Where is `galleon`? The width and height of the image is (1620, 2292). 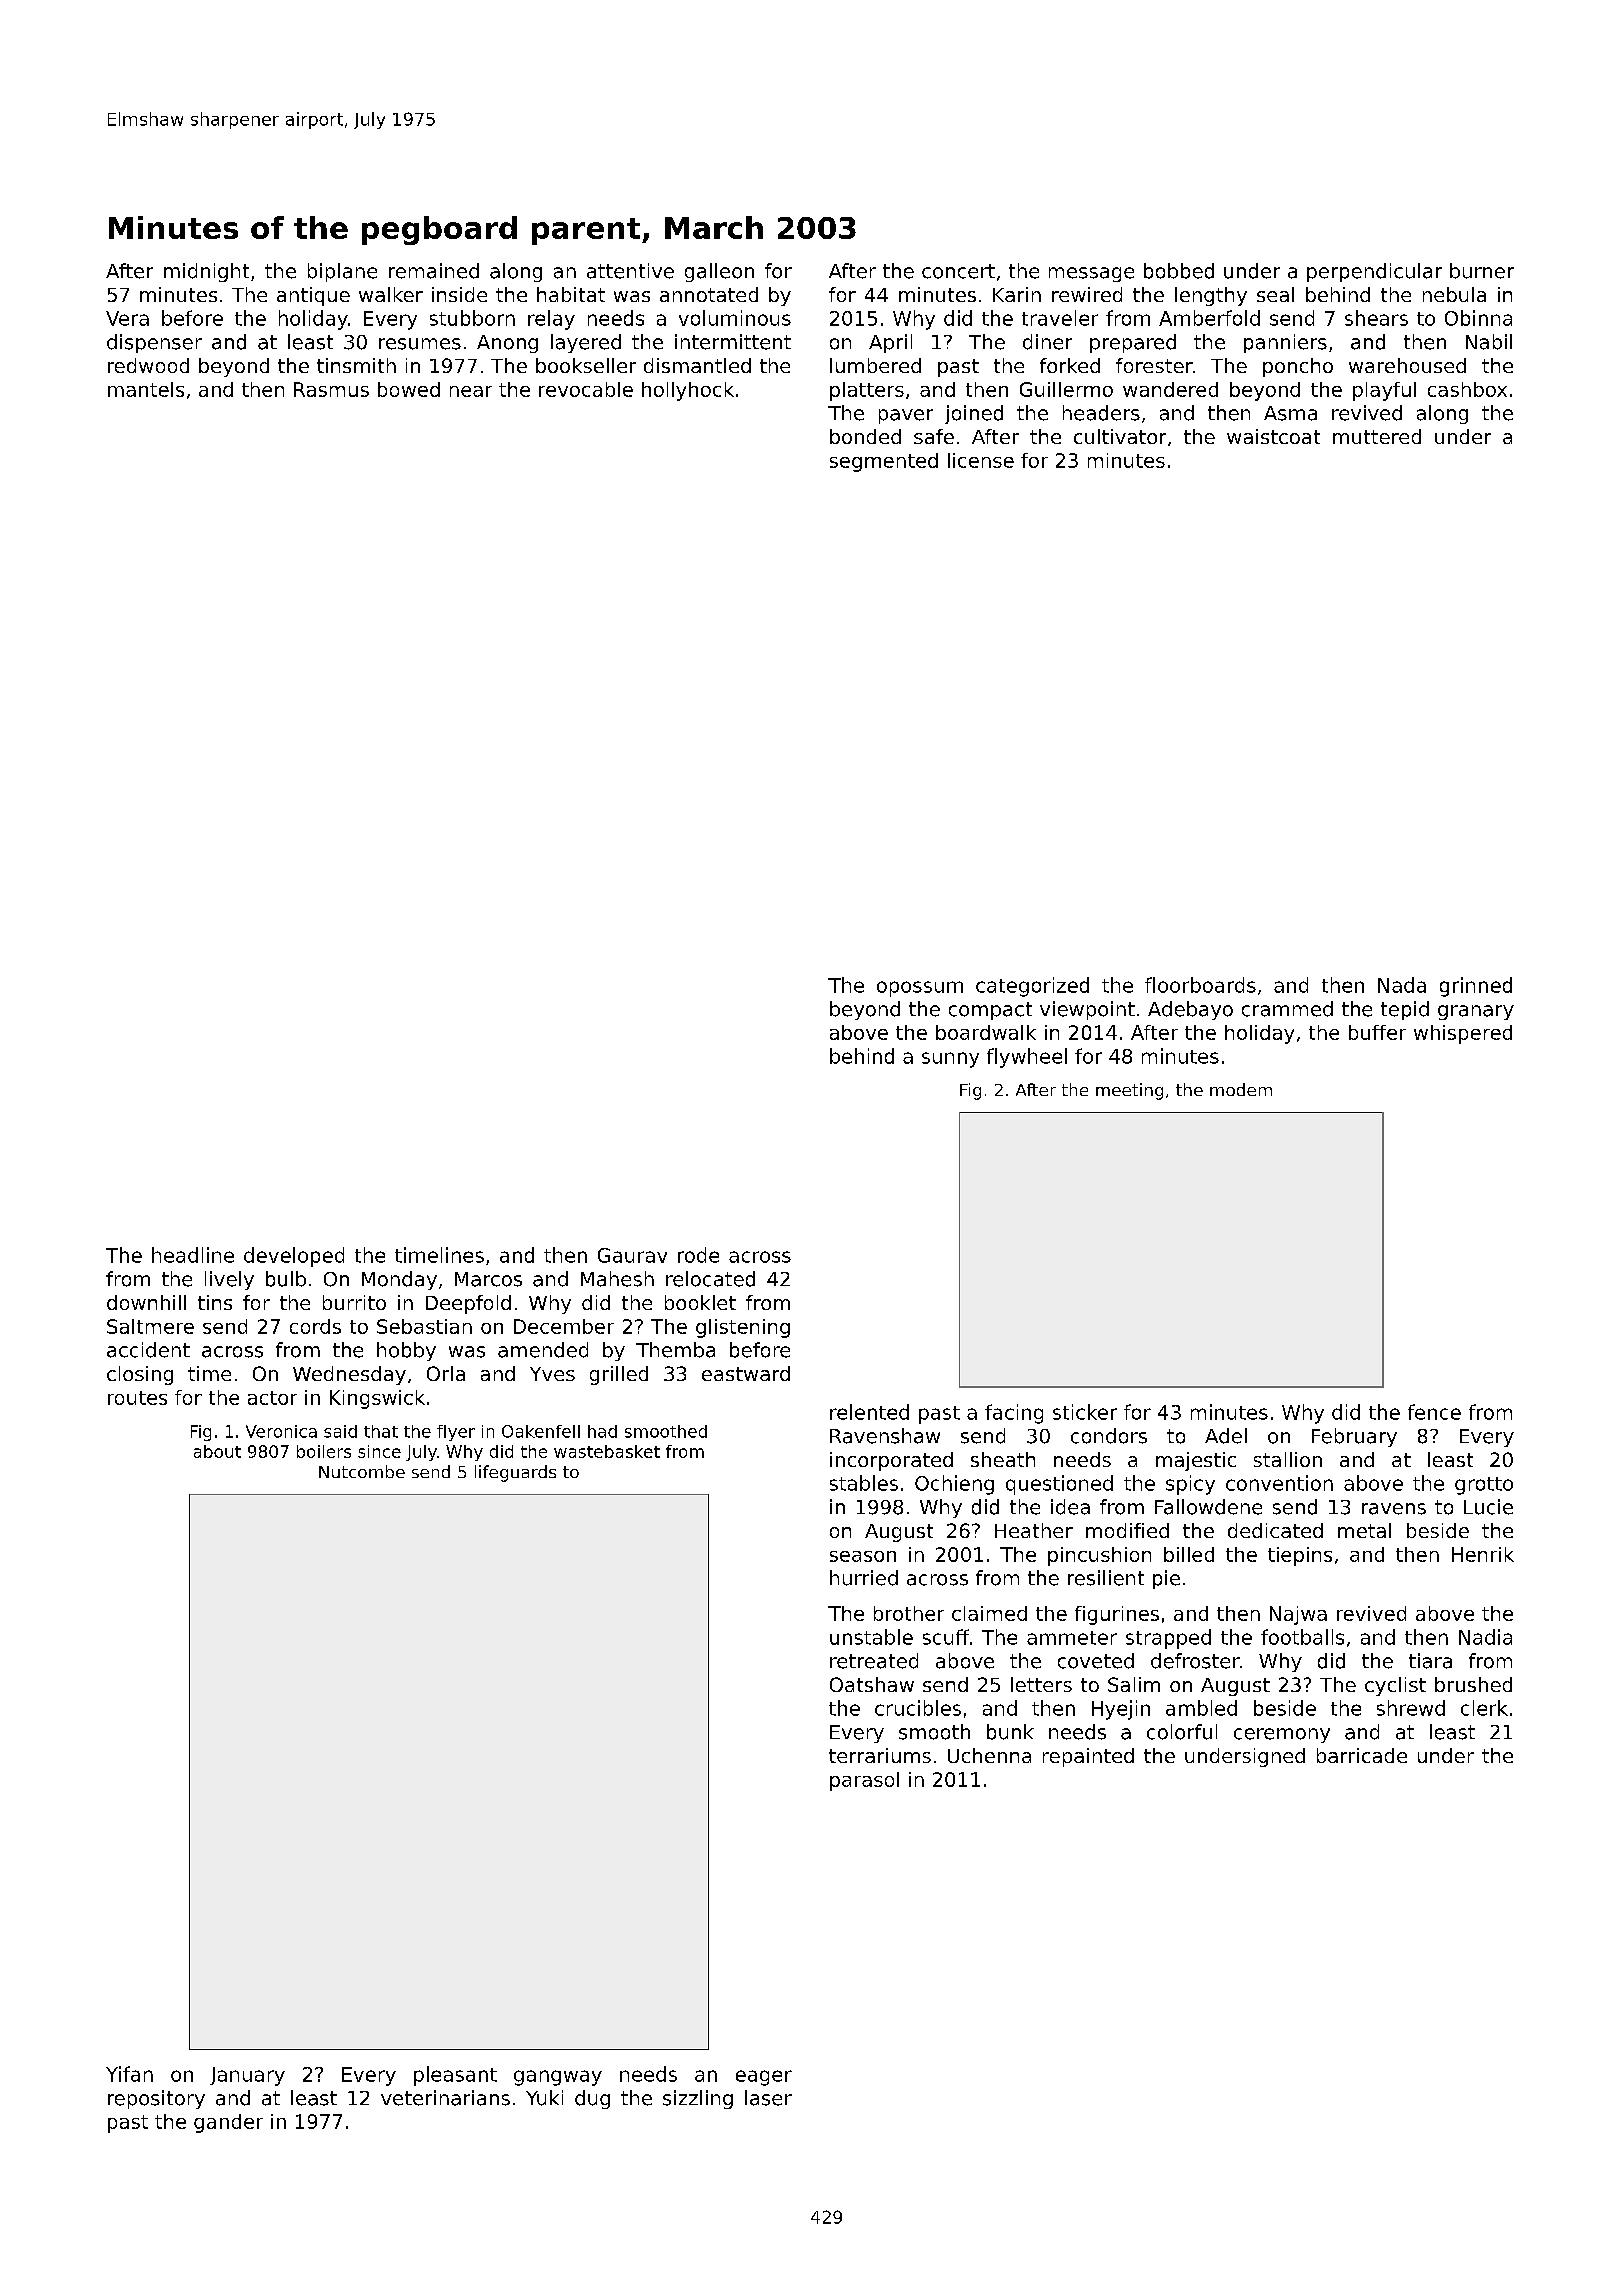 galleon is located at coordinates (719, 272).
